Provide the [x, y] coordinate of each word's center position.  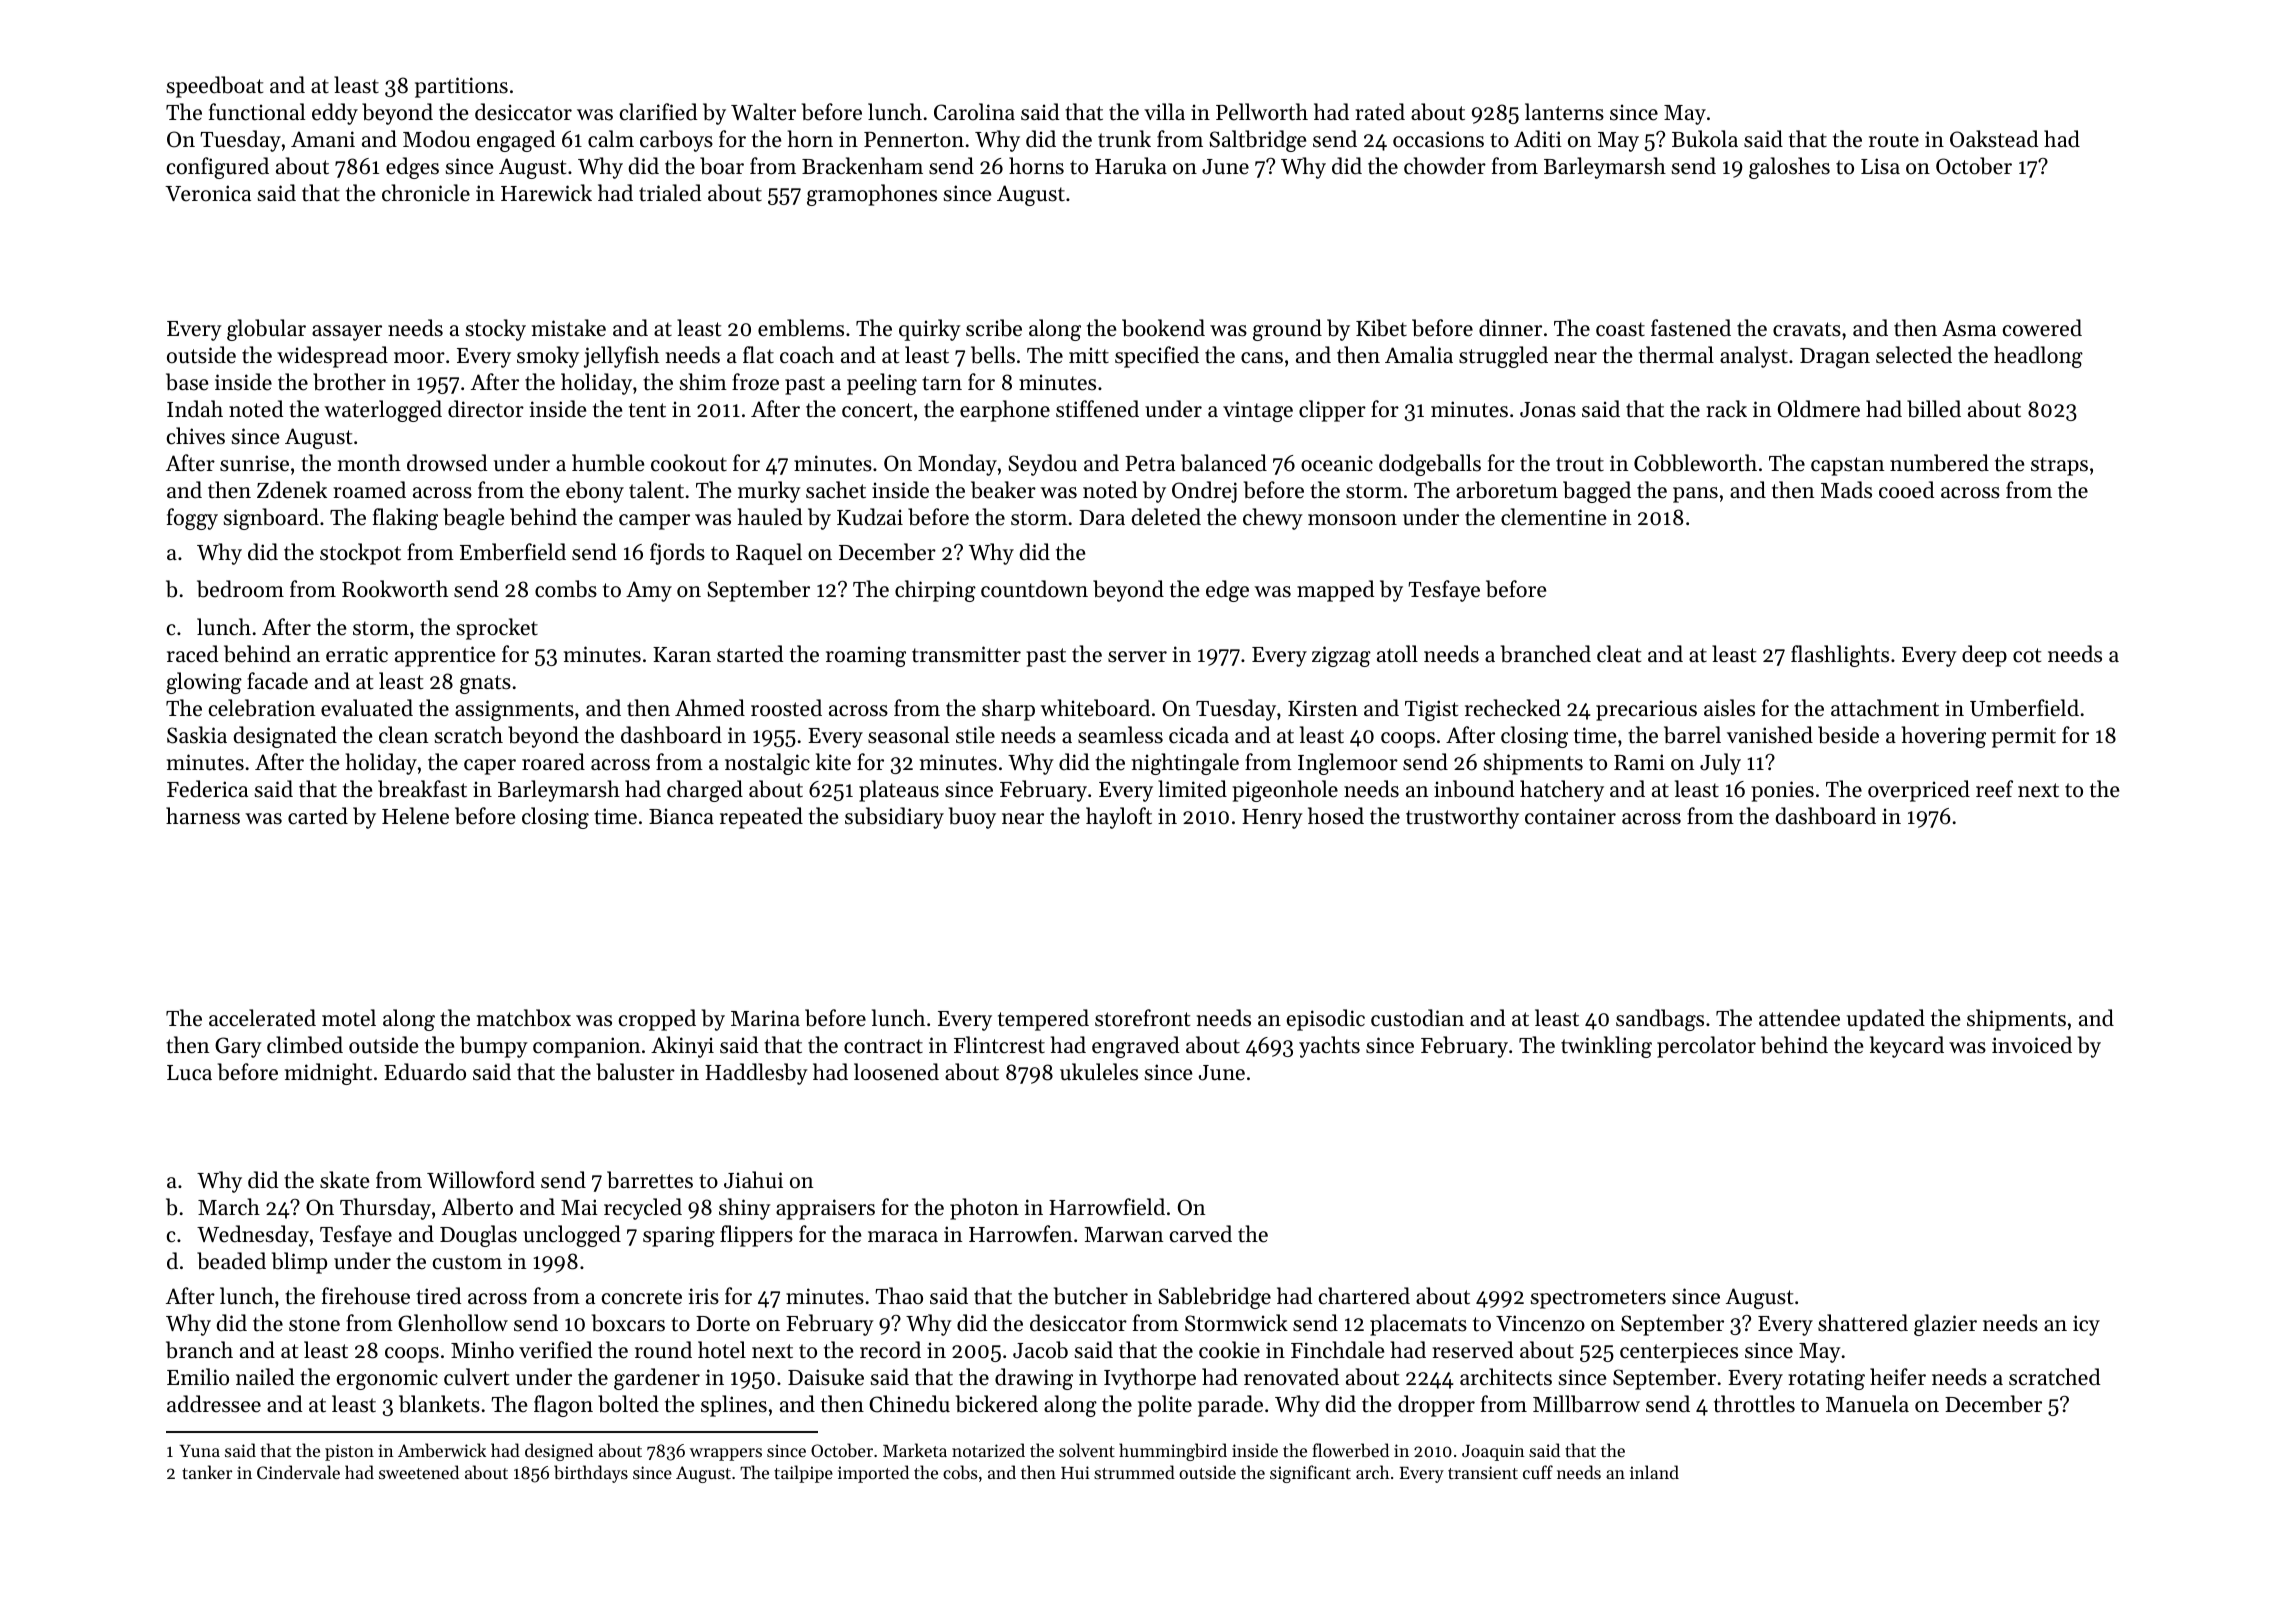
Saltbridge [1258, 141]
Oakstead [1994, 139]
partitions [461, 87]
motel [349, 1018]
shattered [1863, 1323]
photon [984, 1209]
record [890, 1350]
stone [314, 1324]
